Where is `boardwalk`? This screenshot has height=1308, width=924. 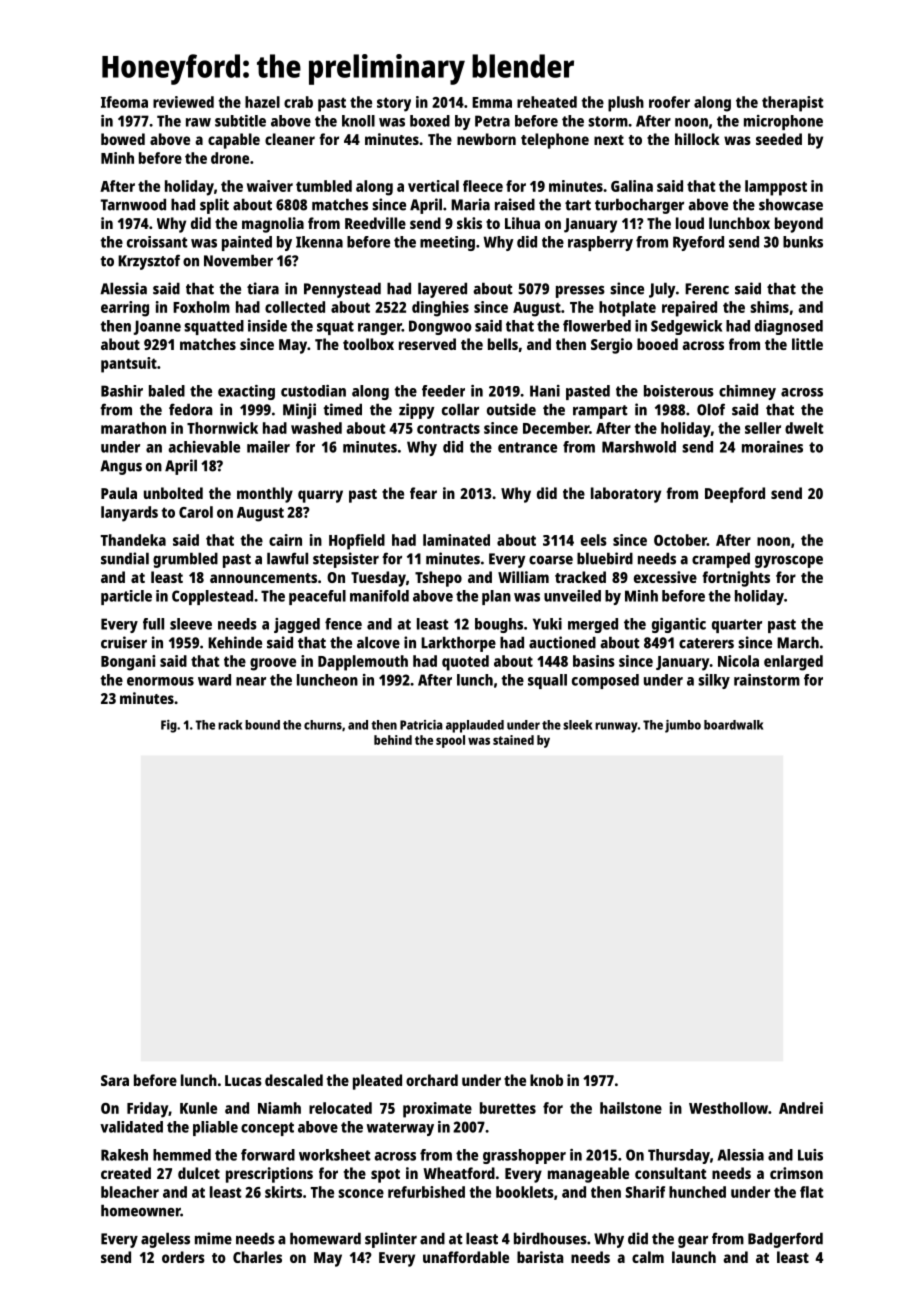
boardwalk is located at coordinates (733, 725).
